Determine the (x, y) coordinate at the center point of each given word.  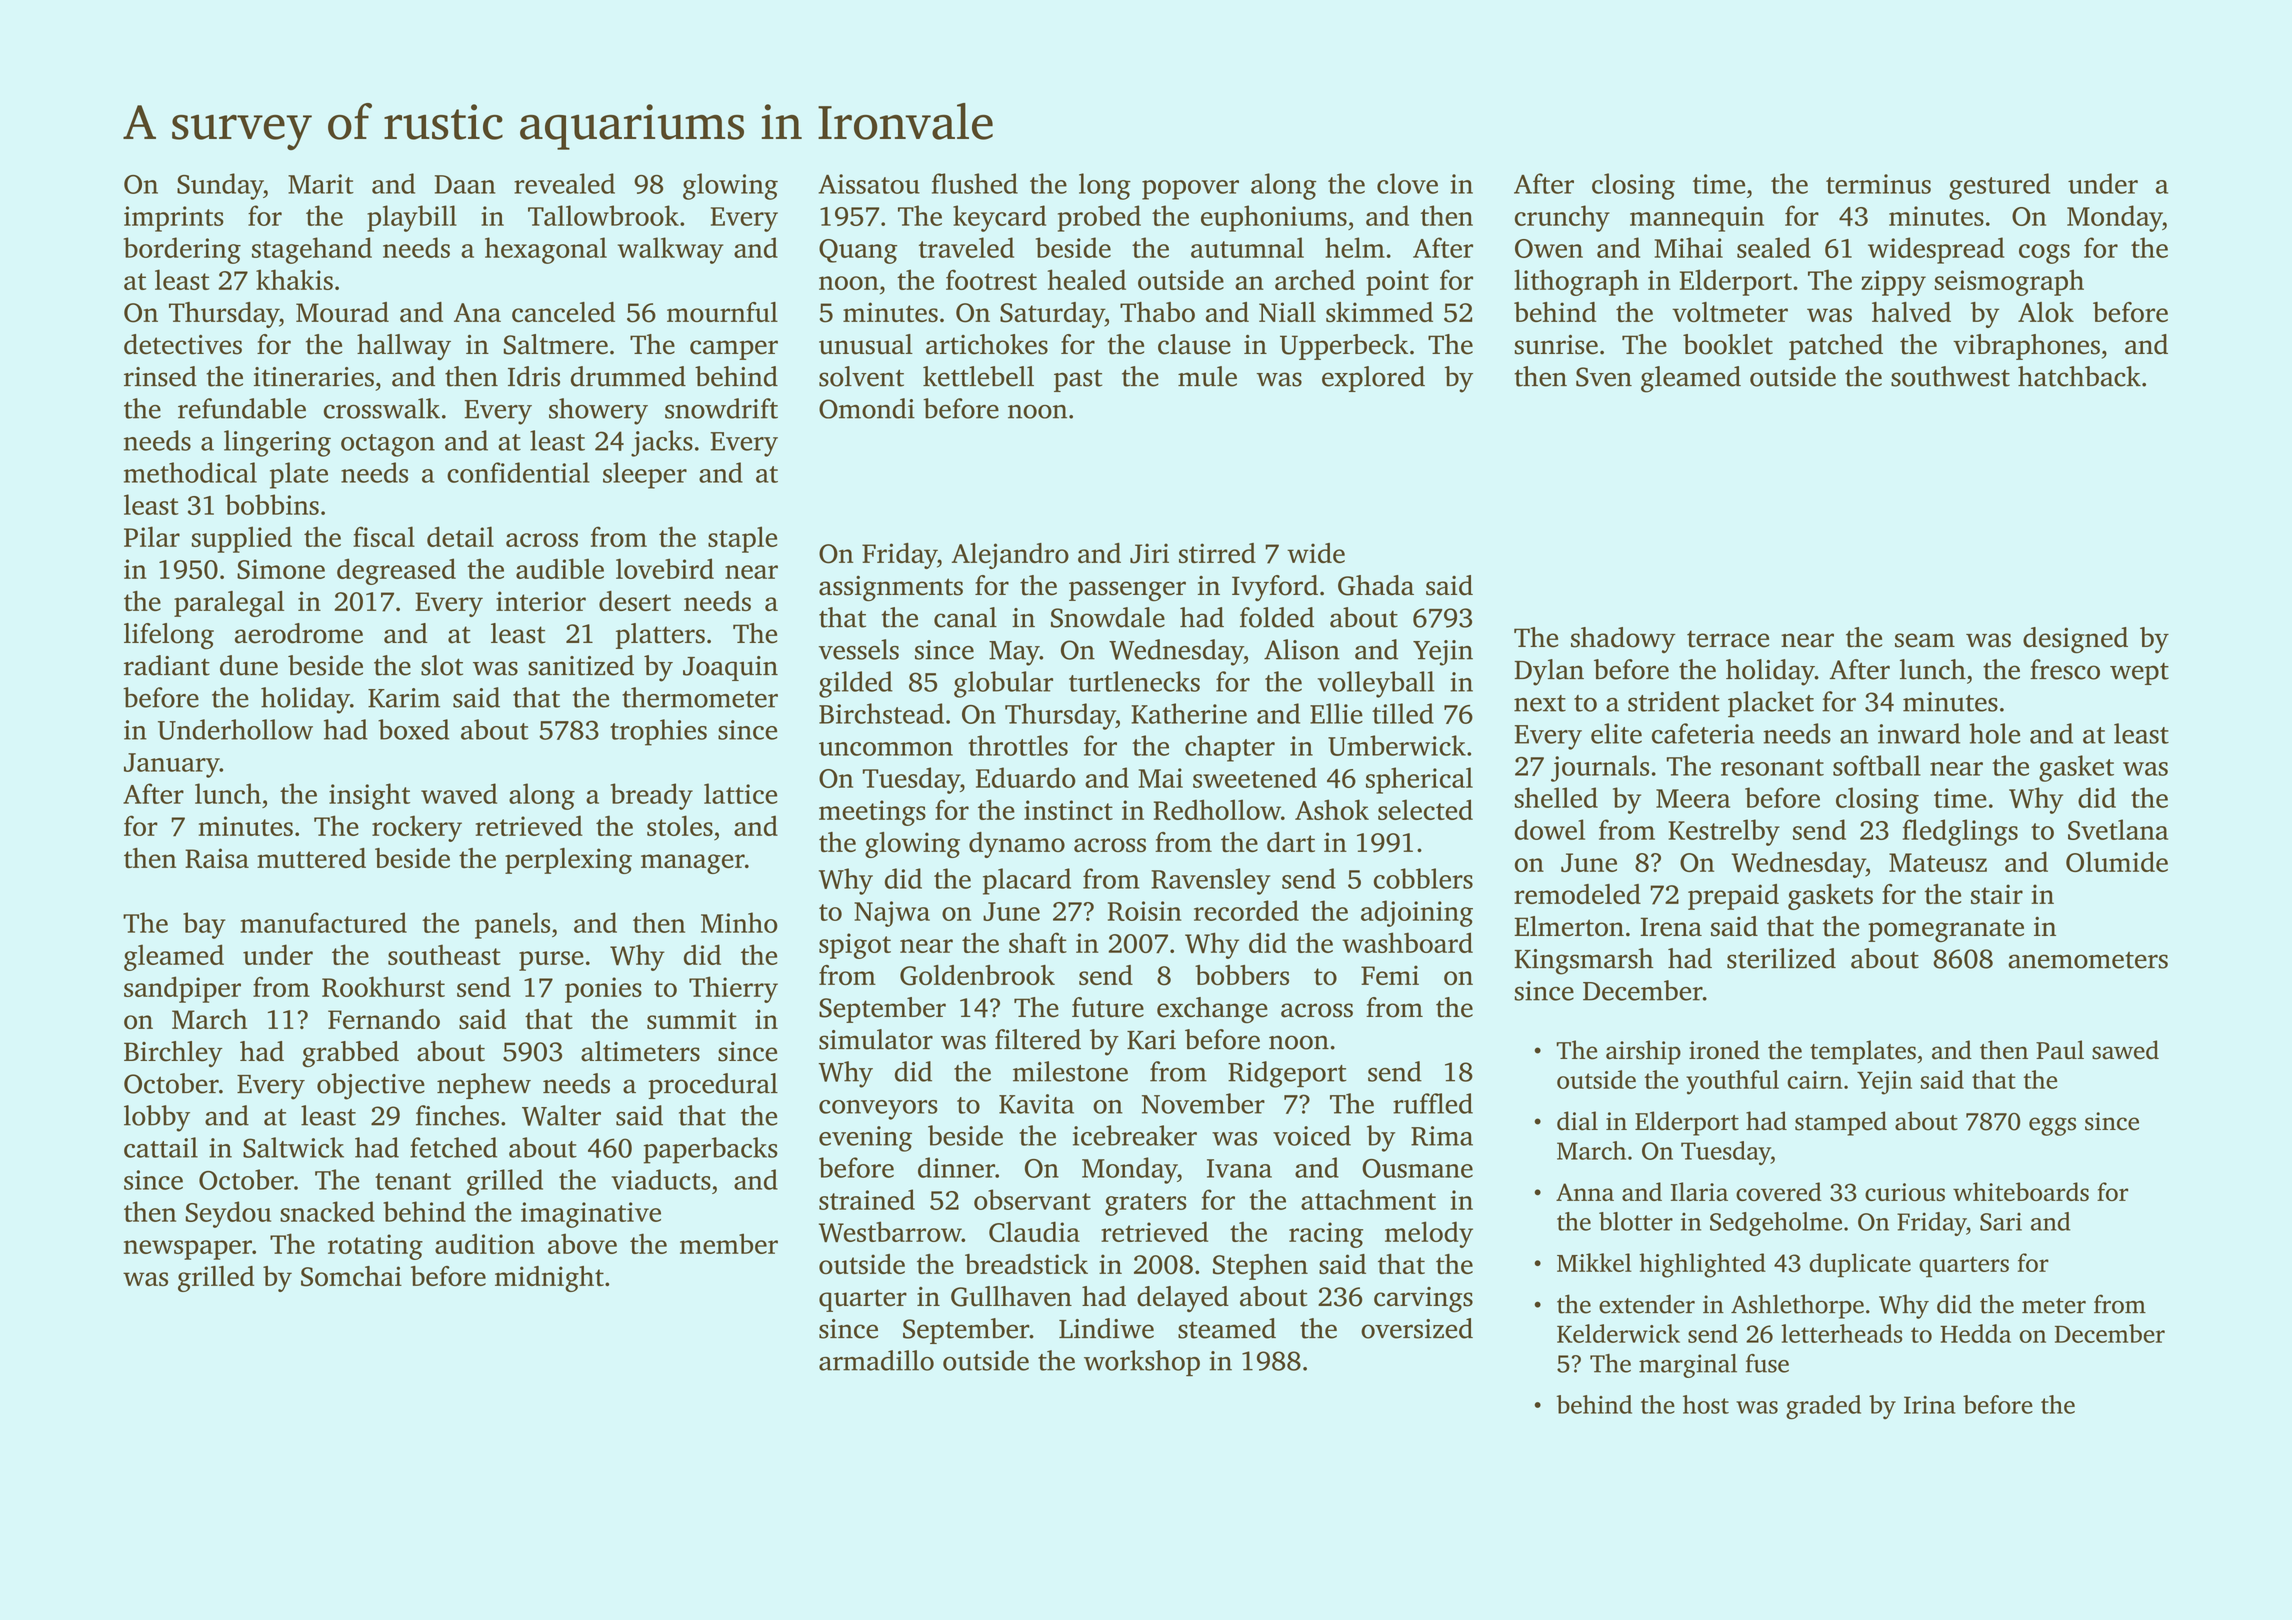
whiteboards (2021, 1191)
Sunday (220, 186)
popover (1190, 190)
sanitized (581, 665)
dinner (956, 1167)
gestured (1999, 186)
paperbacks (710, 1150)
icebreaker (1135, 1135)
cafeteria (1703, 733)
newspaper (188, 1250)
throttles (1018, 745)
